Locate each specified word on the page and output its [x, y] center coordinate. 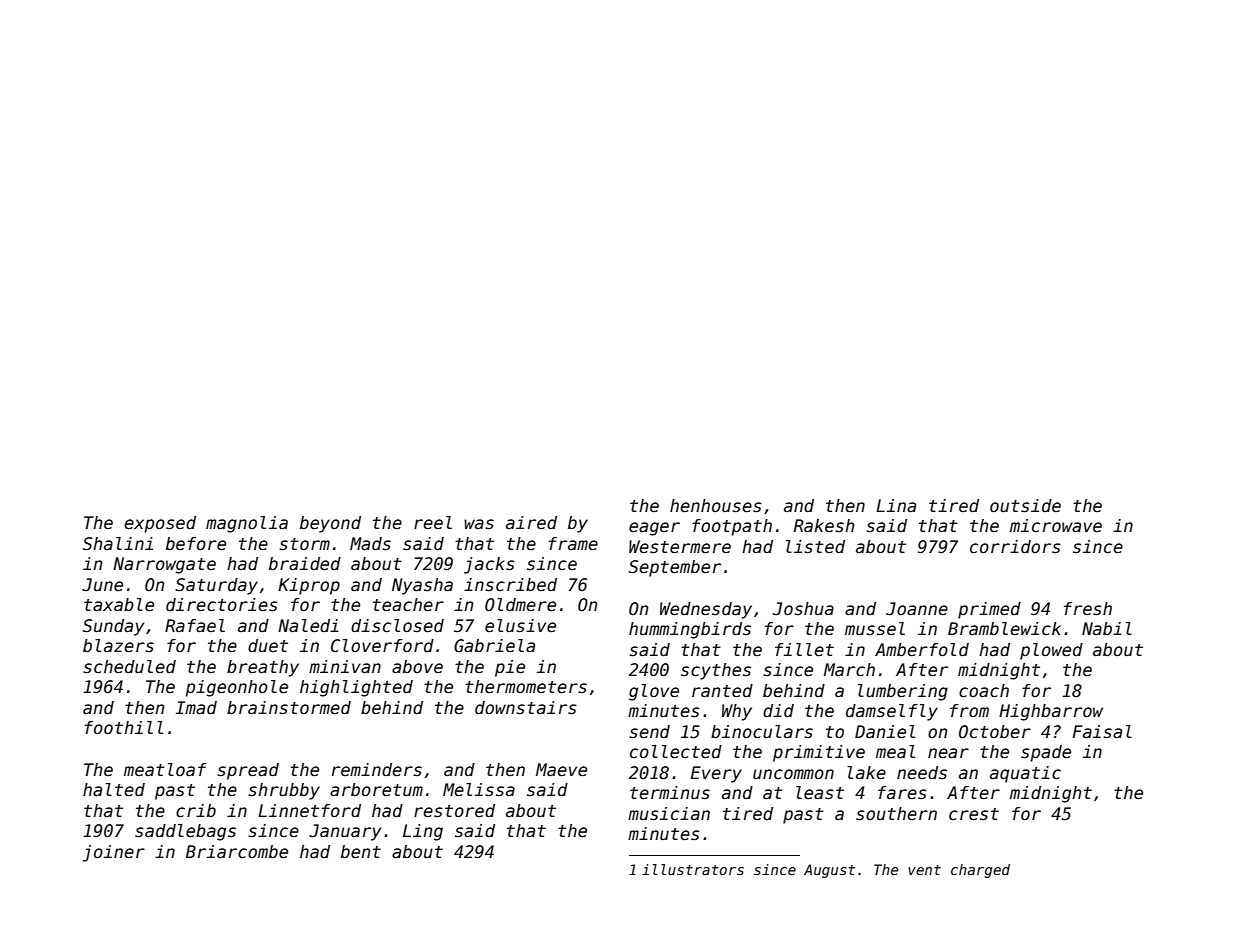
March [849, 670]
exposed [160, 524]
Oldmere [520, 605]
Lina [896, 506]
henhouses [716, 506]
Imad [196, 708]
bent [361, 852]
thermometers [526, 687]
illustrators [693, 869]
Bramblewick [1004, 629]
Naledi [308, 626]
